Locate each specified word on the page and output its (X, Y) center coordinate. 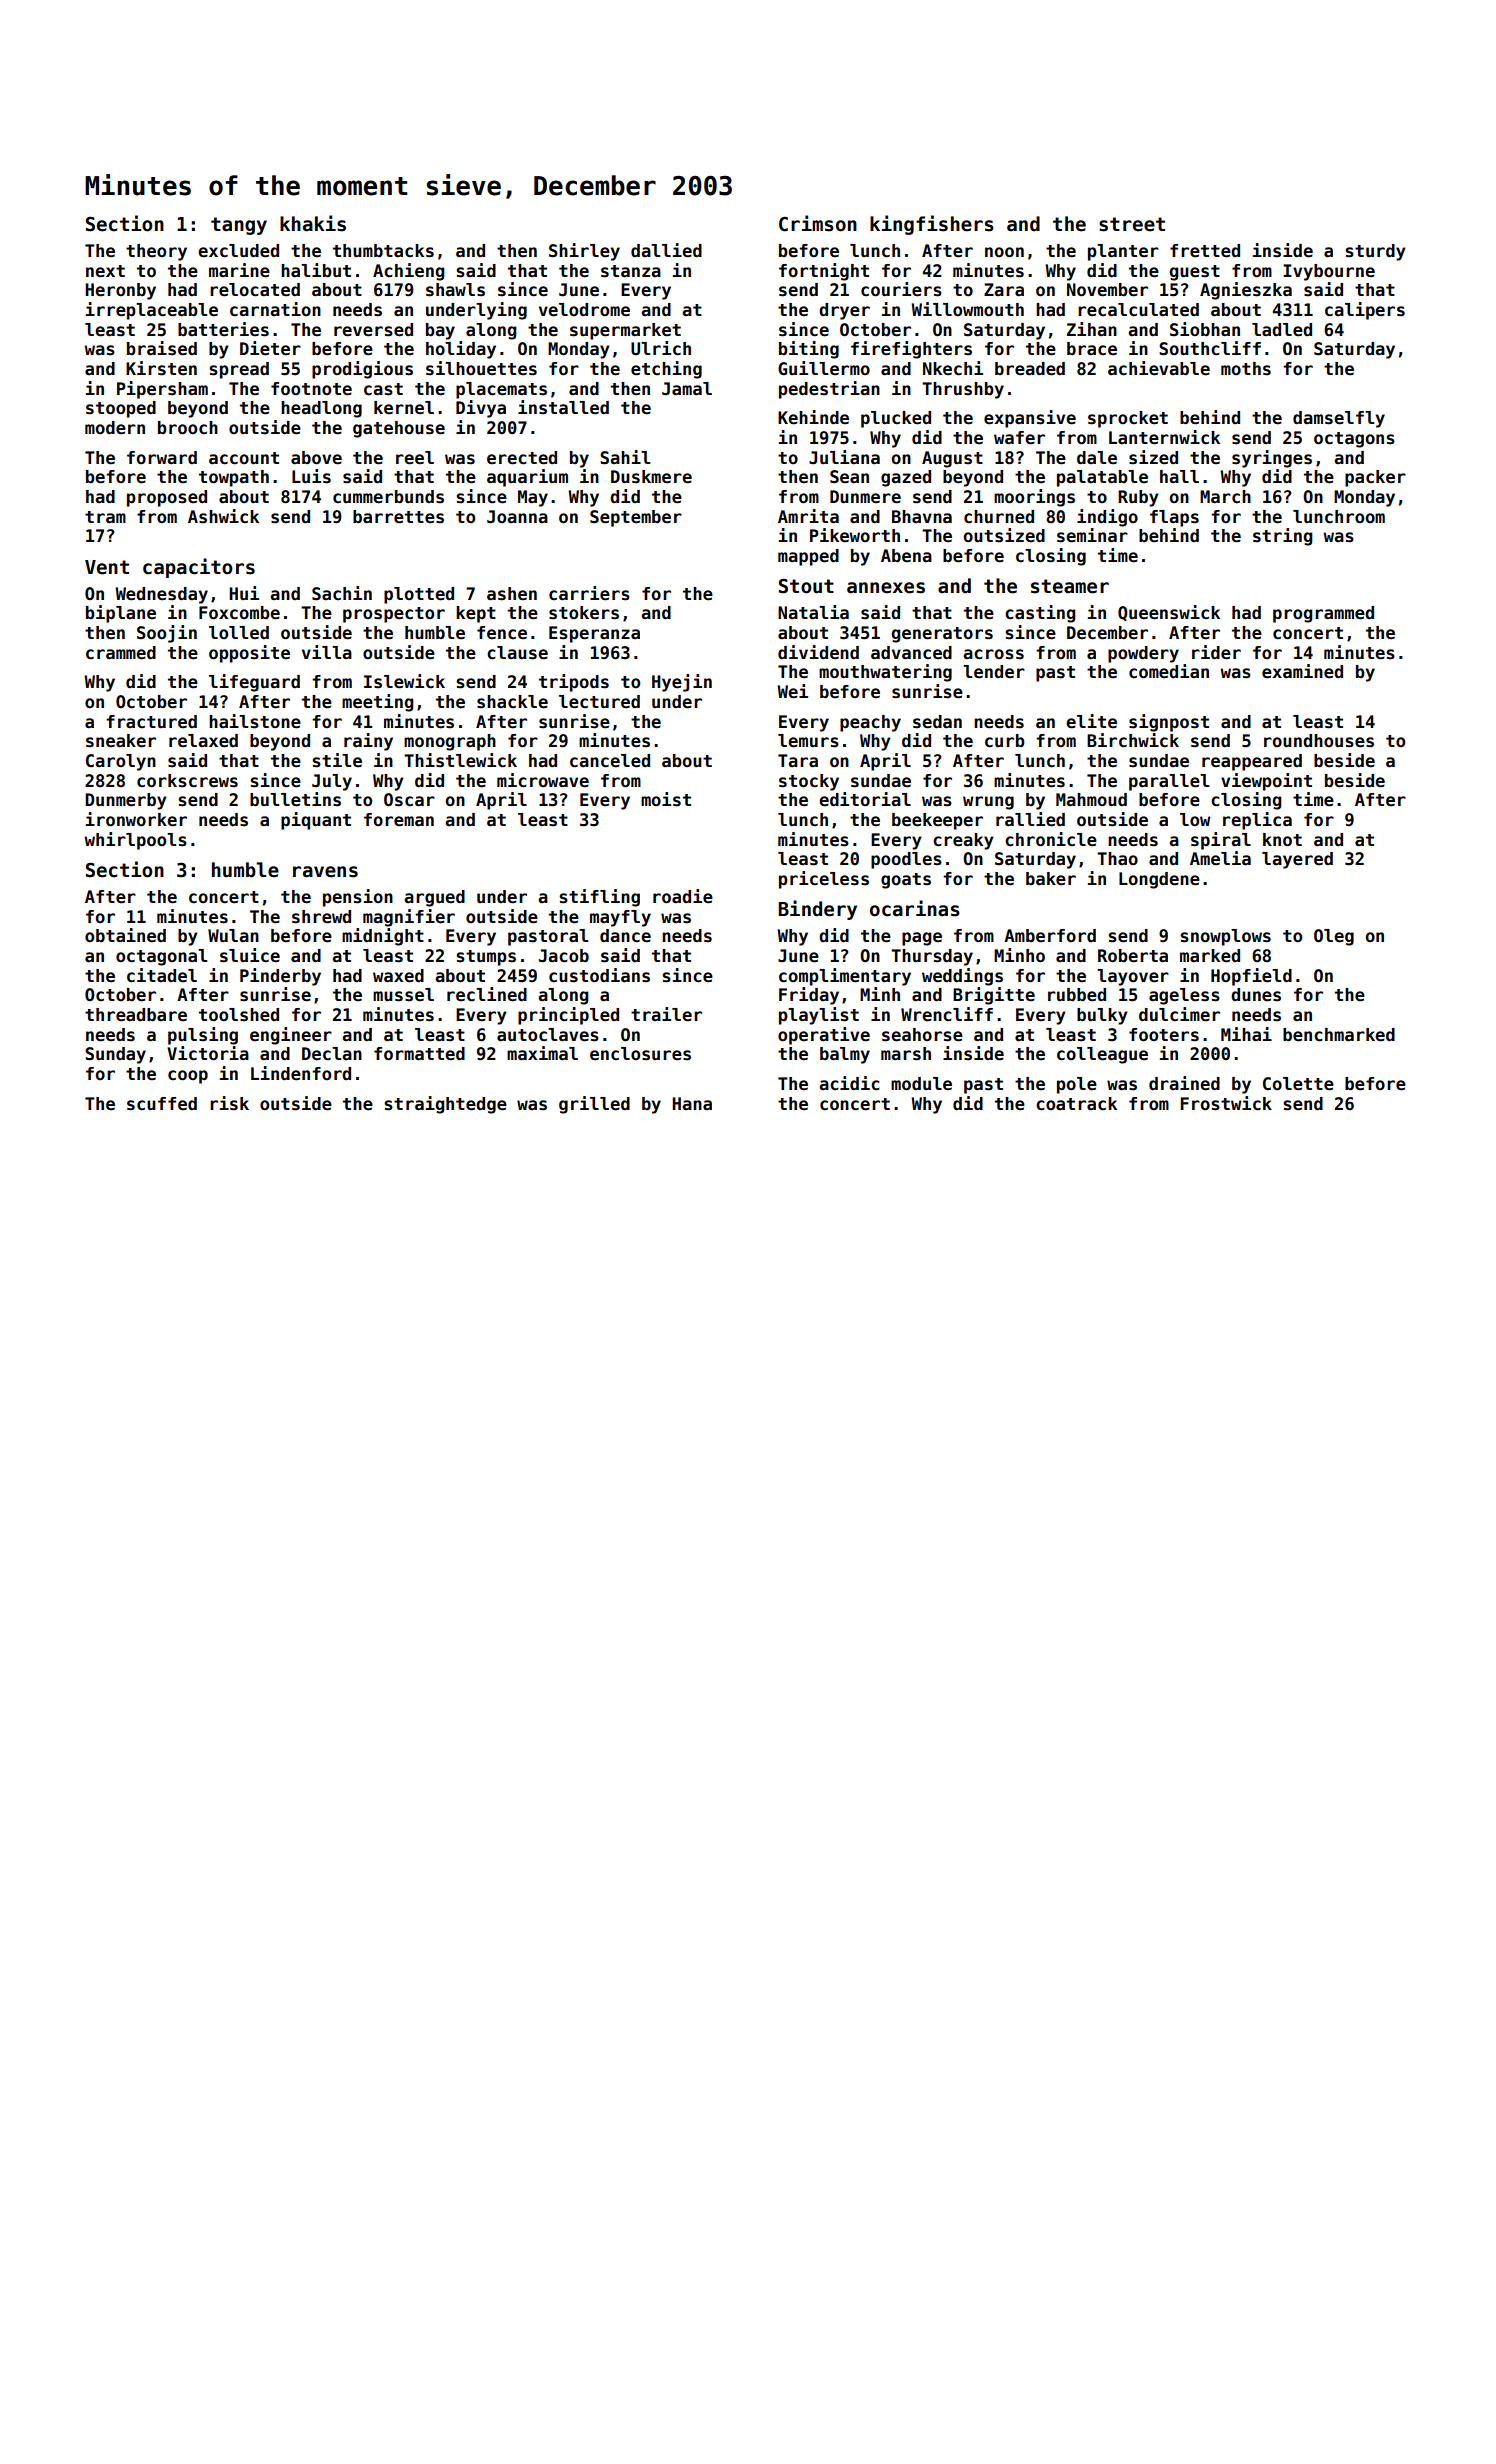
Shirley (584, 252)
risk (229, 1103)
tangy (239, 226)
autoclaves (548, 1035)
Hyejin (682, 683)
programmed (1323, 614)
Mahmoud (1091, 800)
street (1132, 224)
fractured (151, 722)
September (636, 518)
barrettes (398, 517)
